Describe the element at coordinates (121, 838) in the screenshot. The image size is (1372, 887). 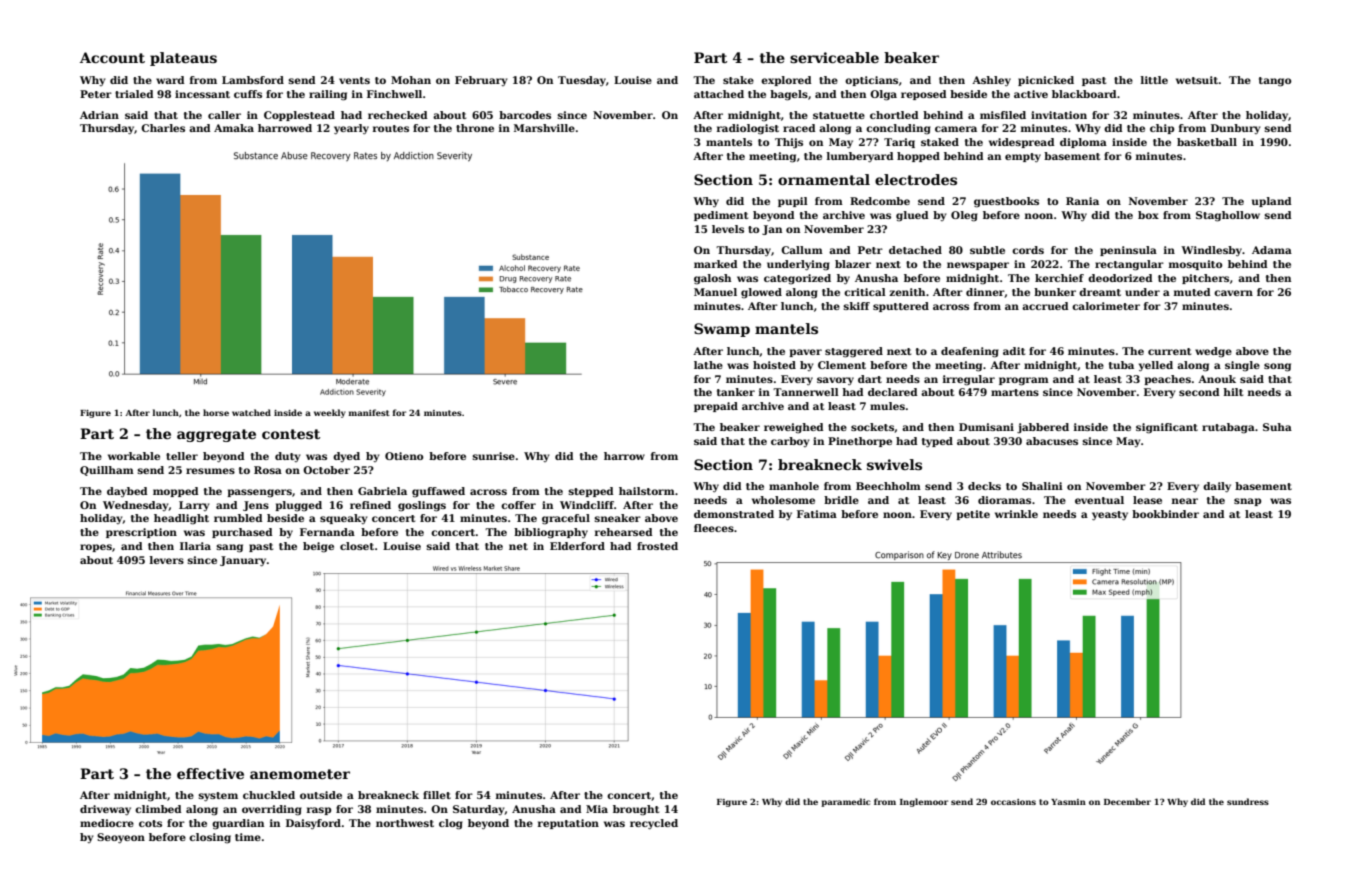
I see `Seoyeon` at that location.
